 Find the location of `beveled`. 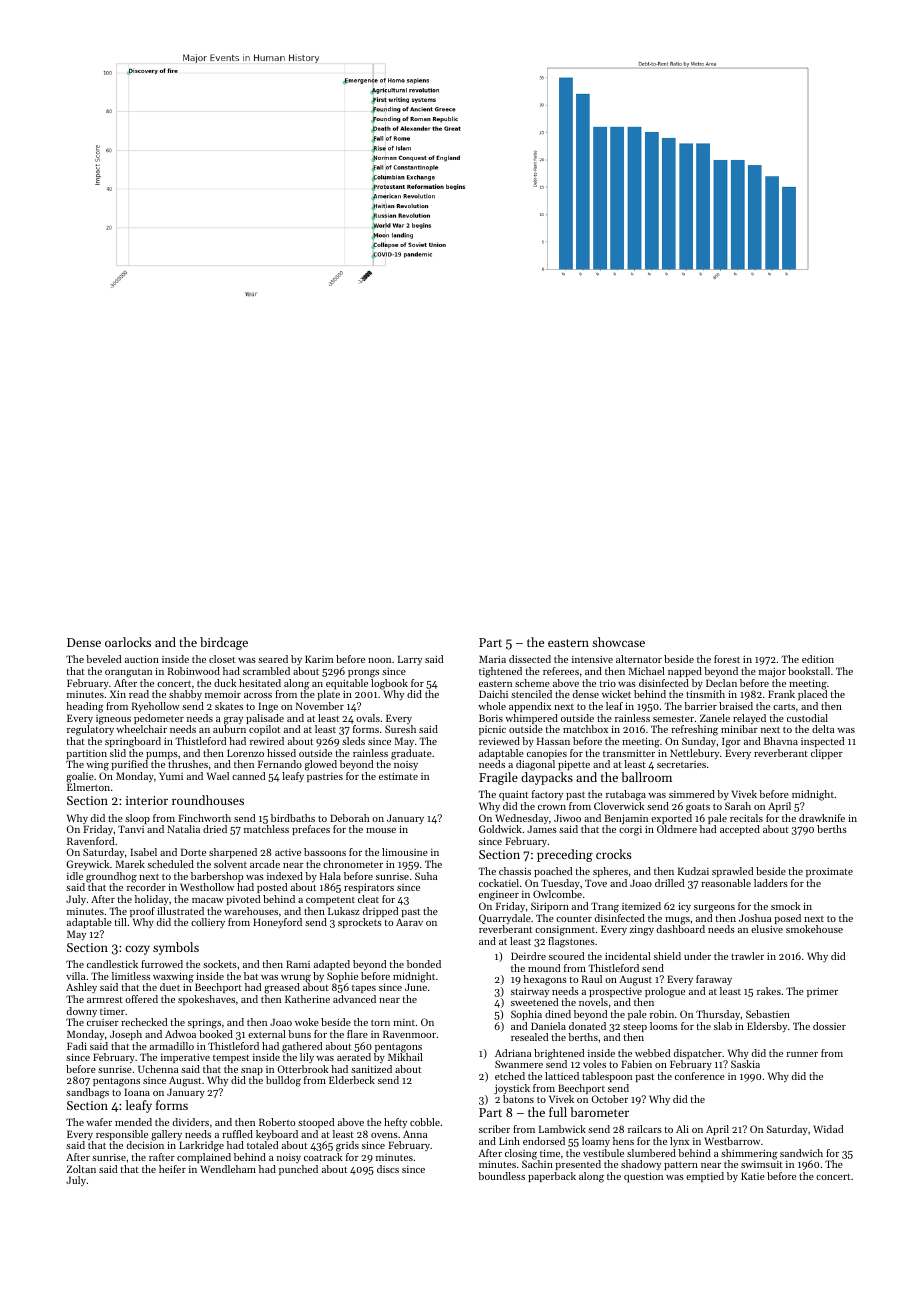

beveled is located at coordinates (103, 659).
